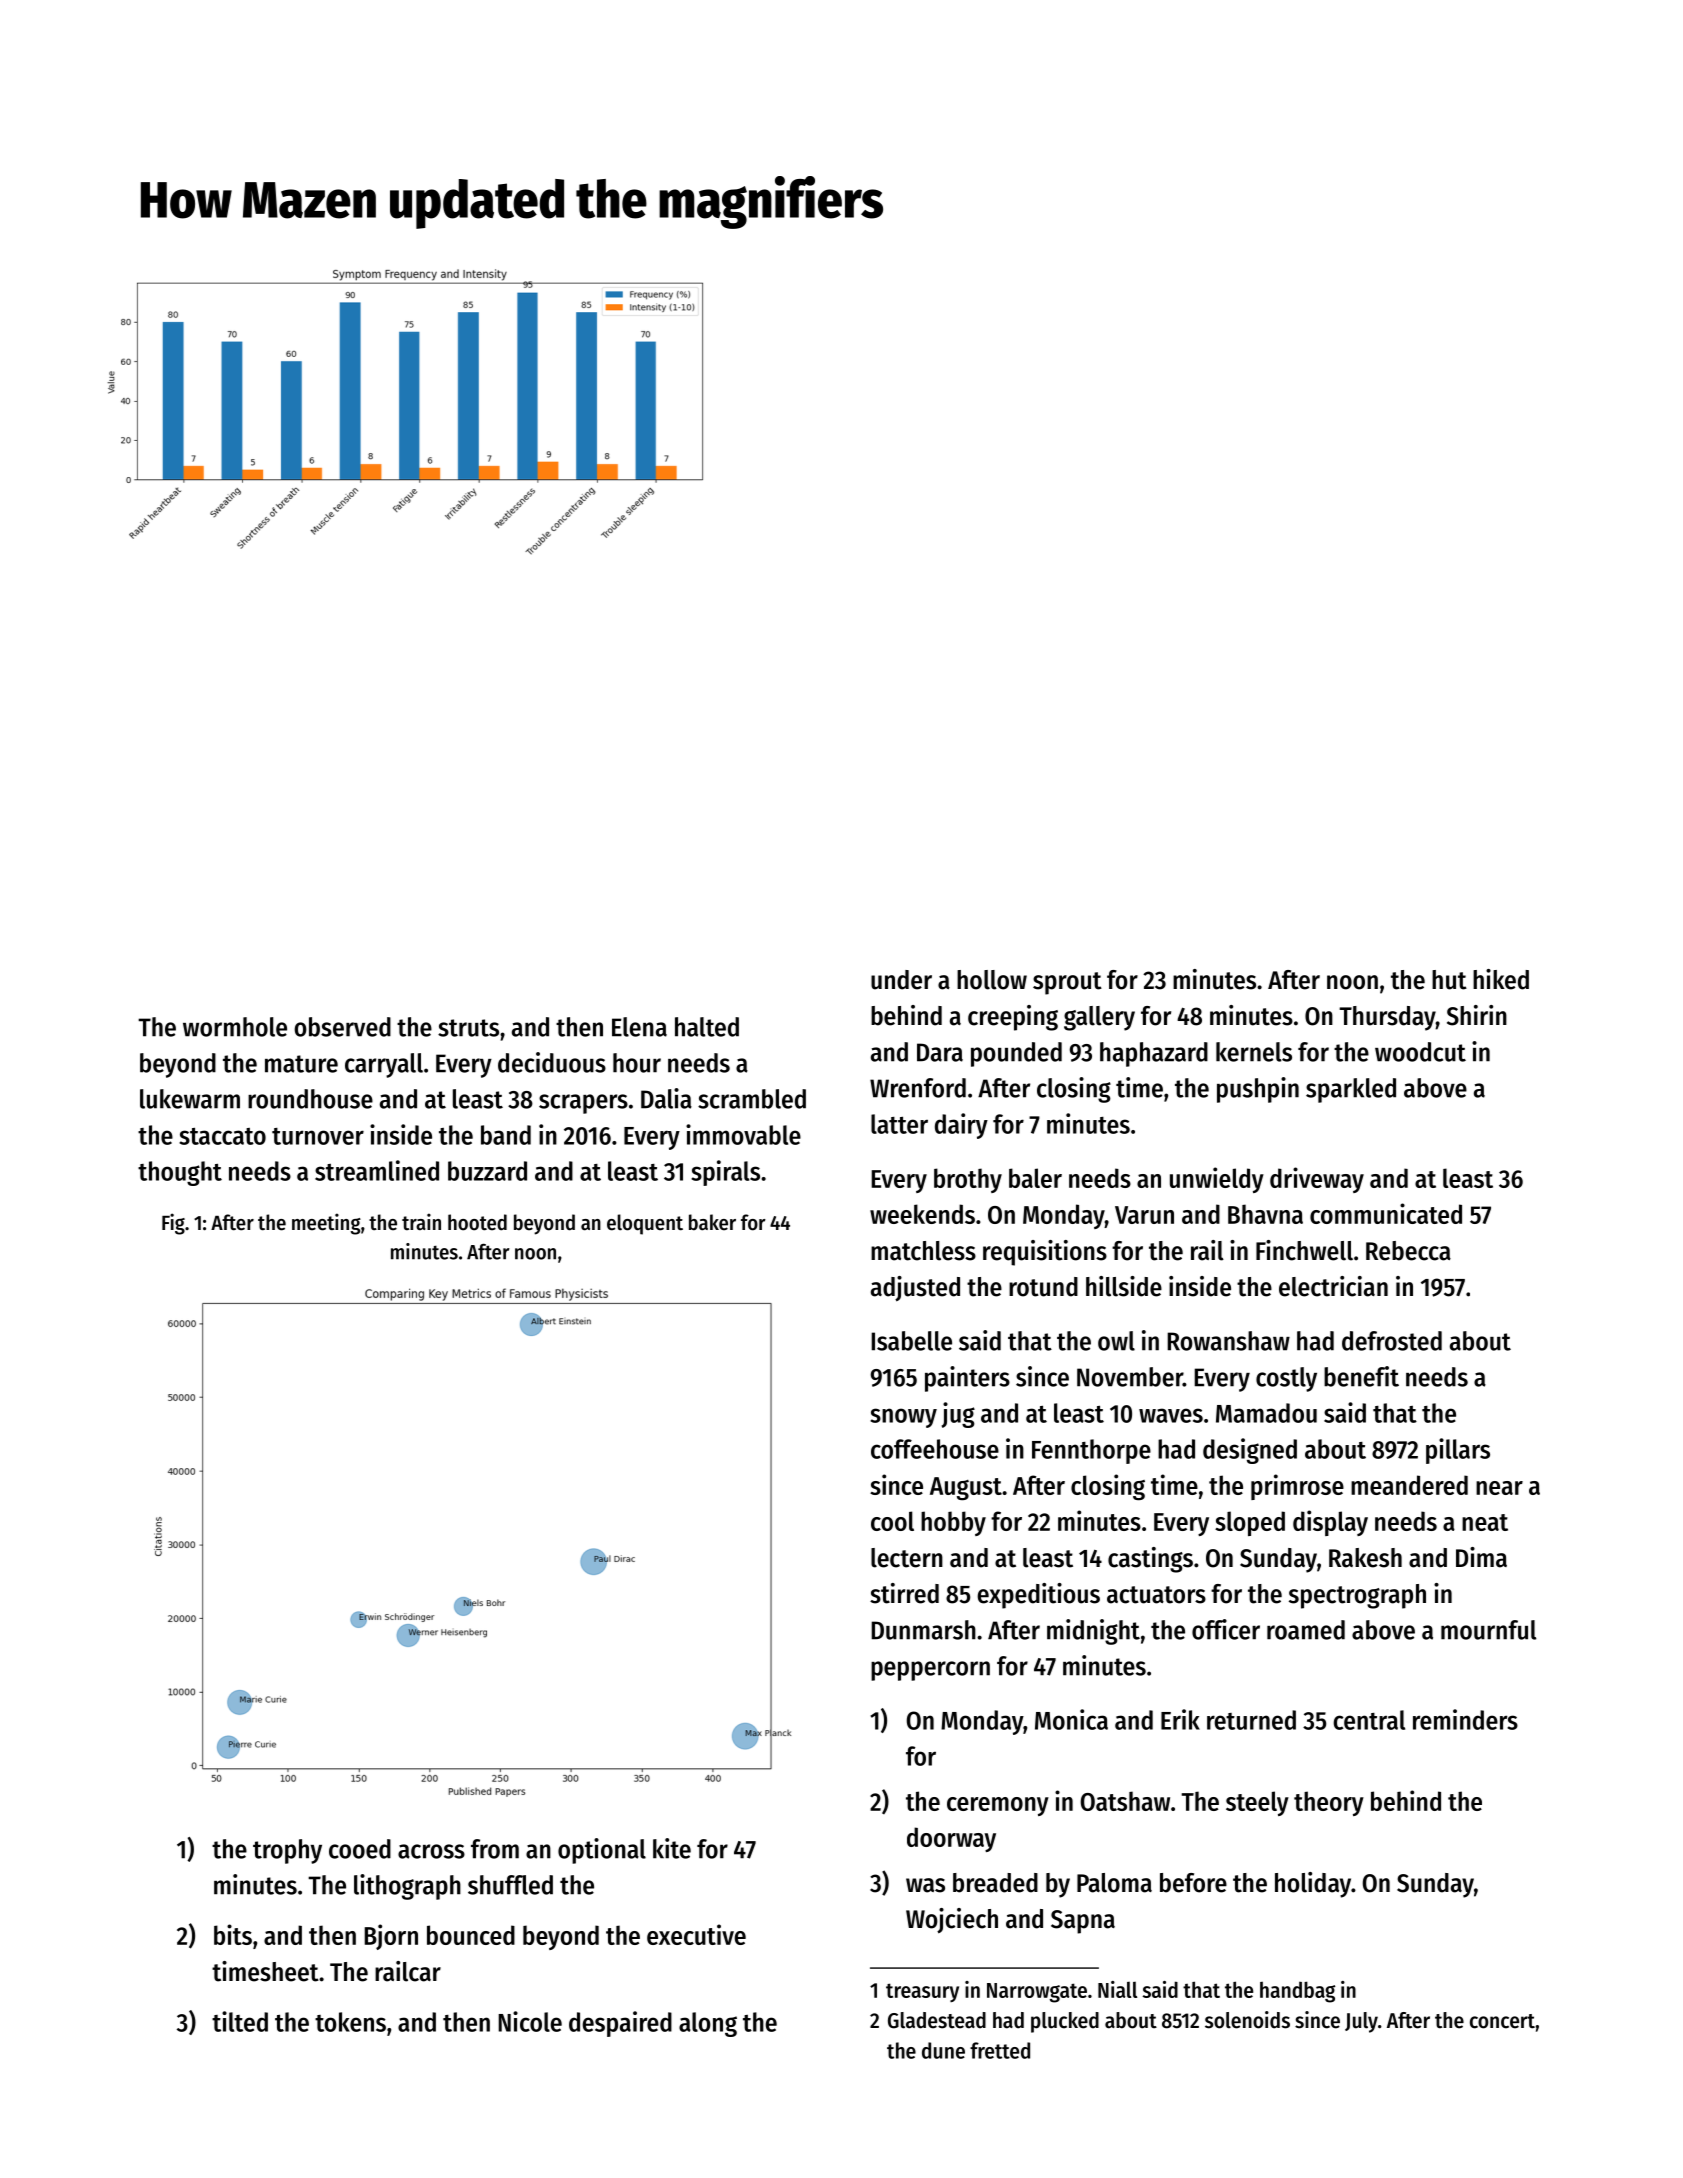  I want to click on tokens, so click(350, 2022).
